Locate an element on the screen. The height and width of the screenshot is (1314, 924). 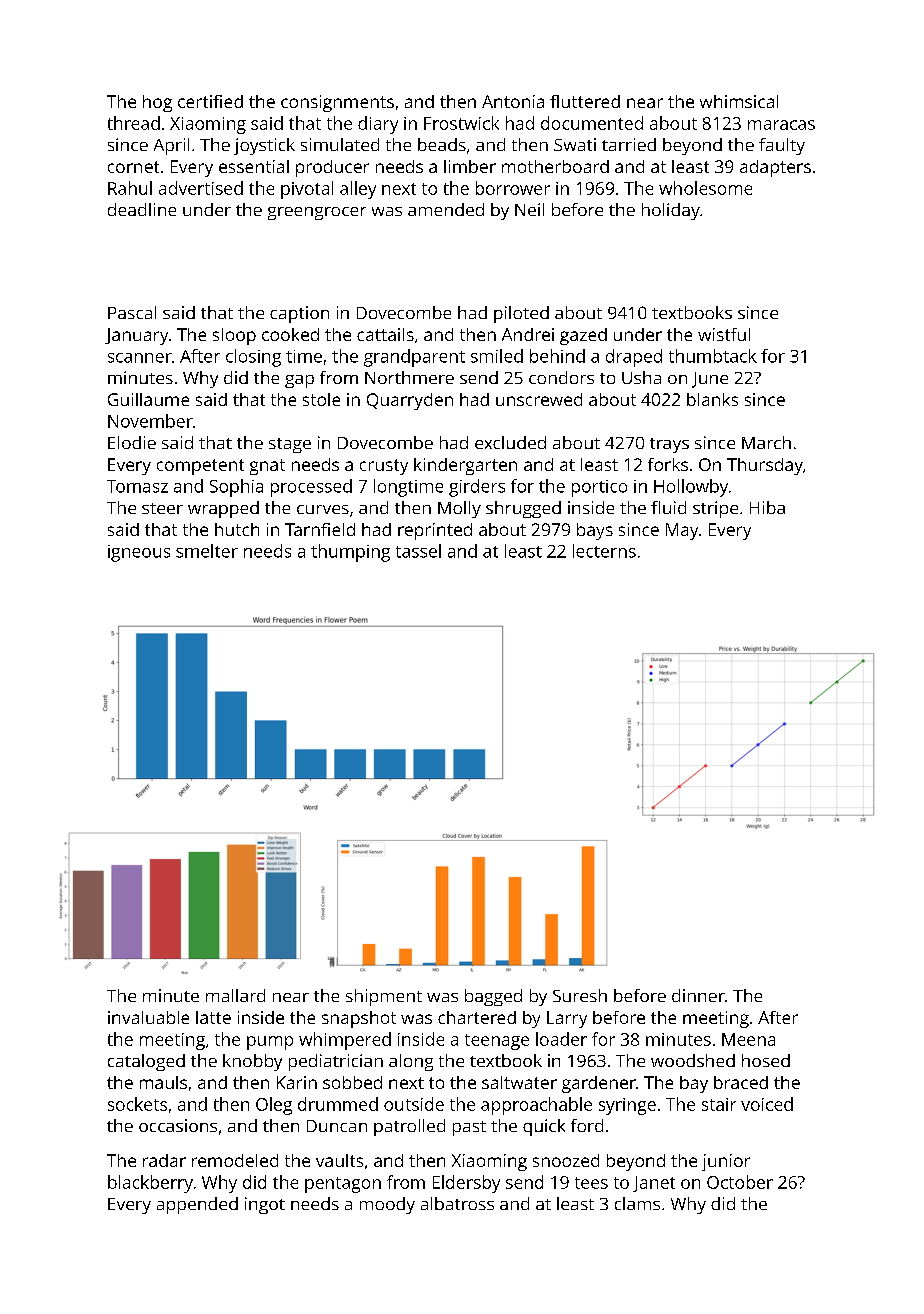
Janet is located at coordinates (654, 1184).
